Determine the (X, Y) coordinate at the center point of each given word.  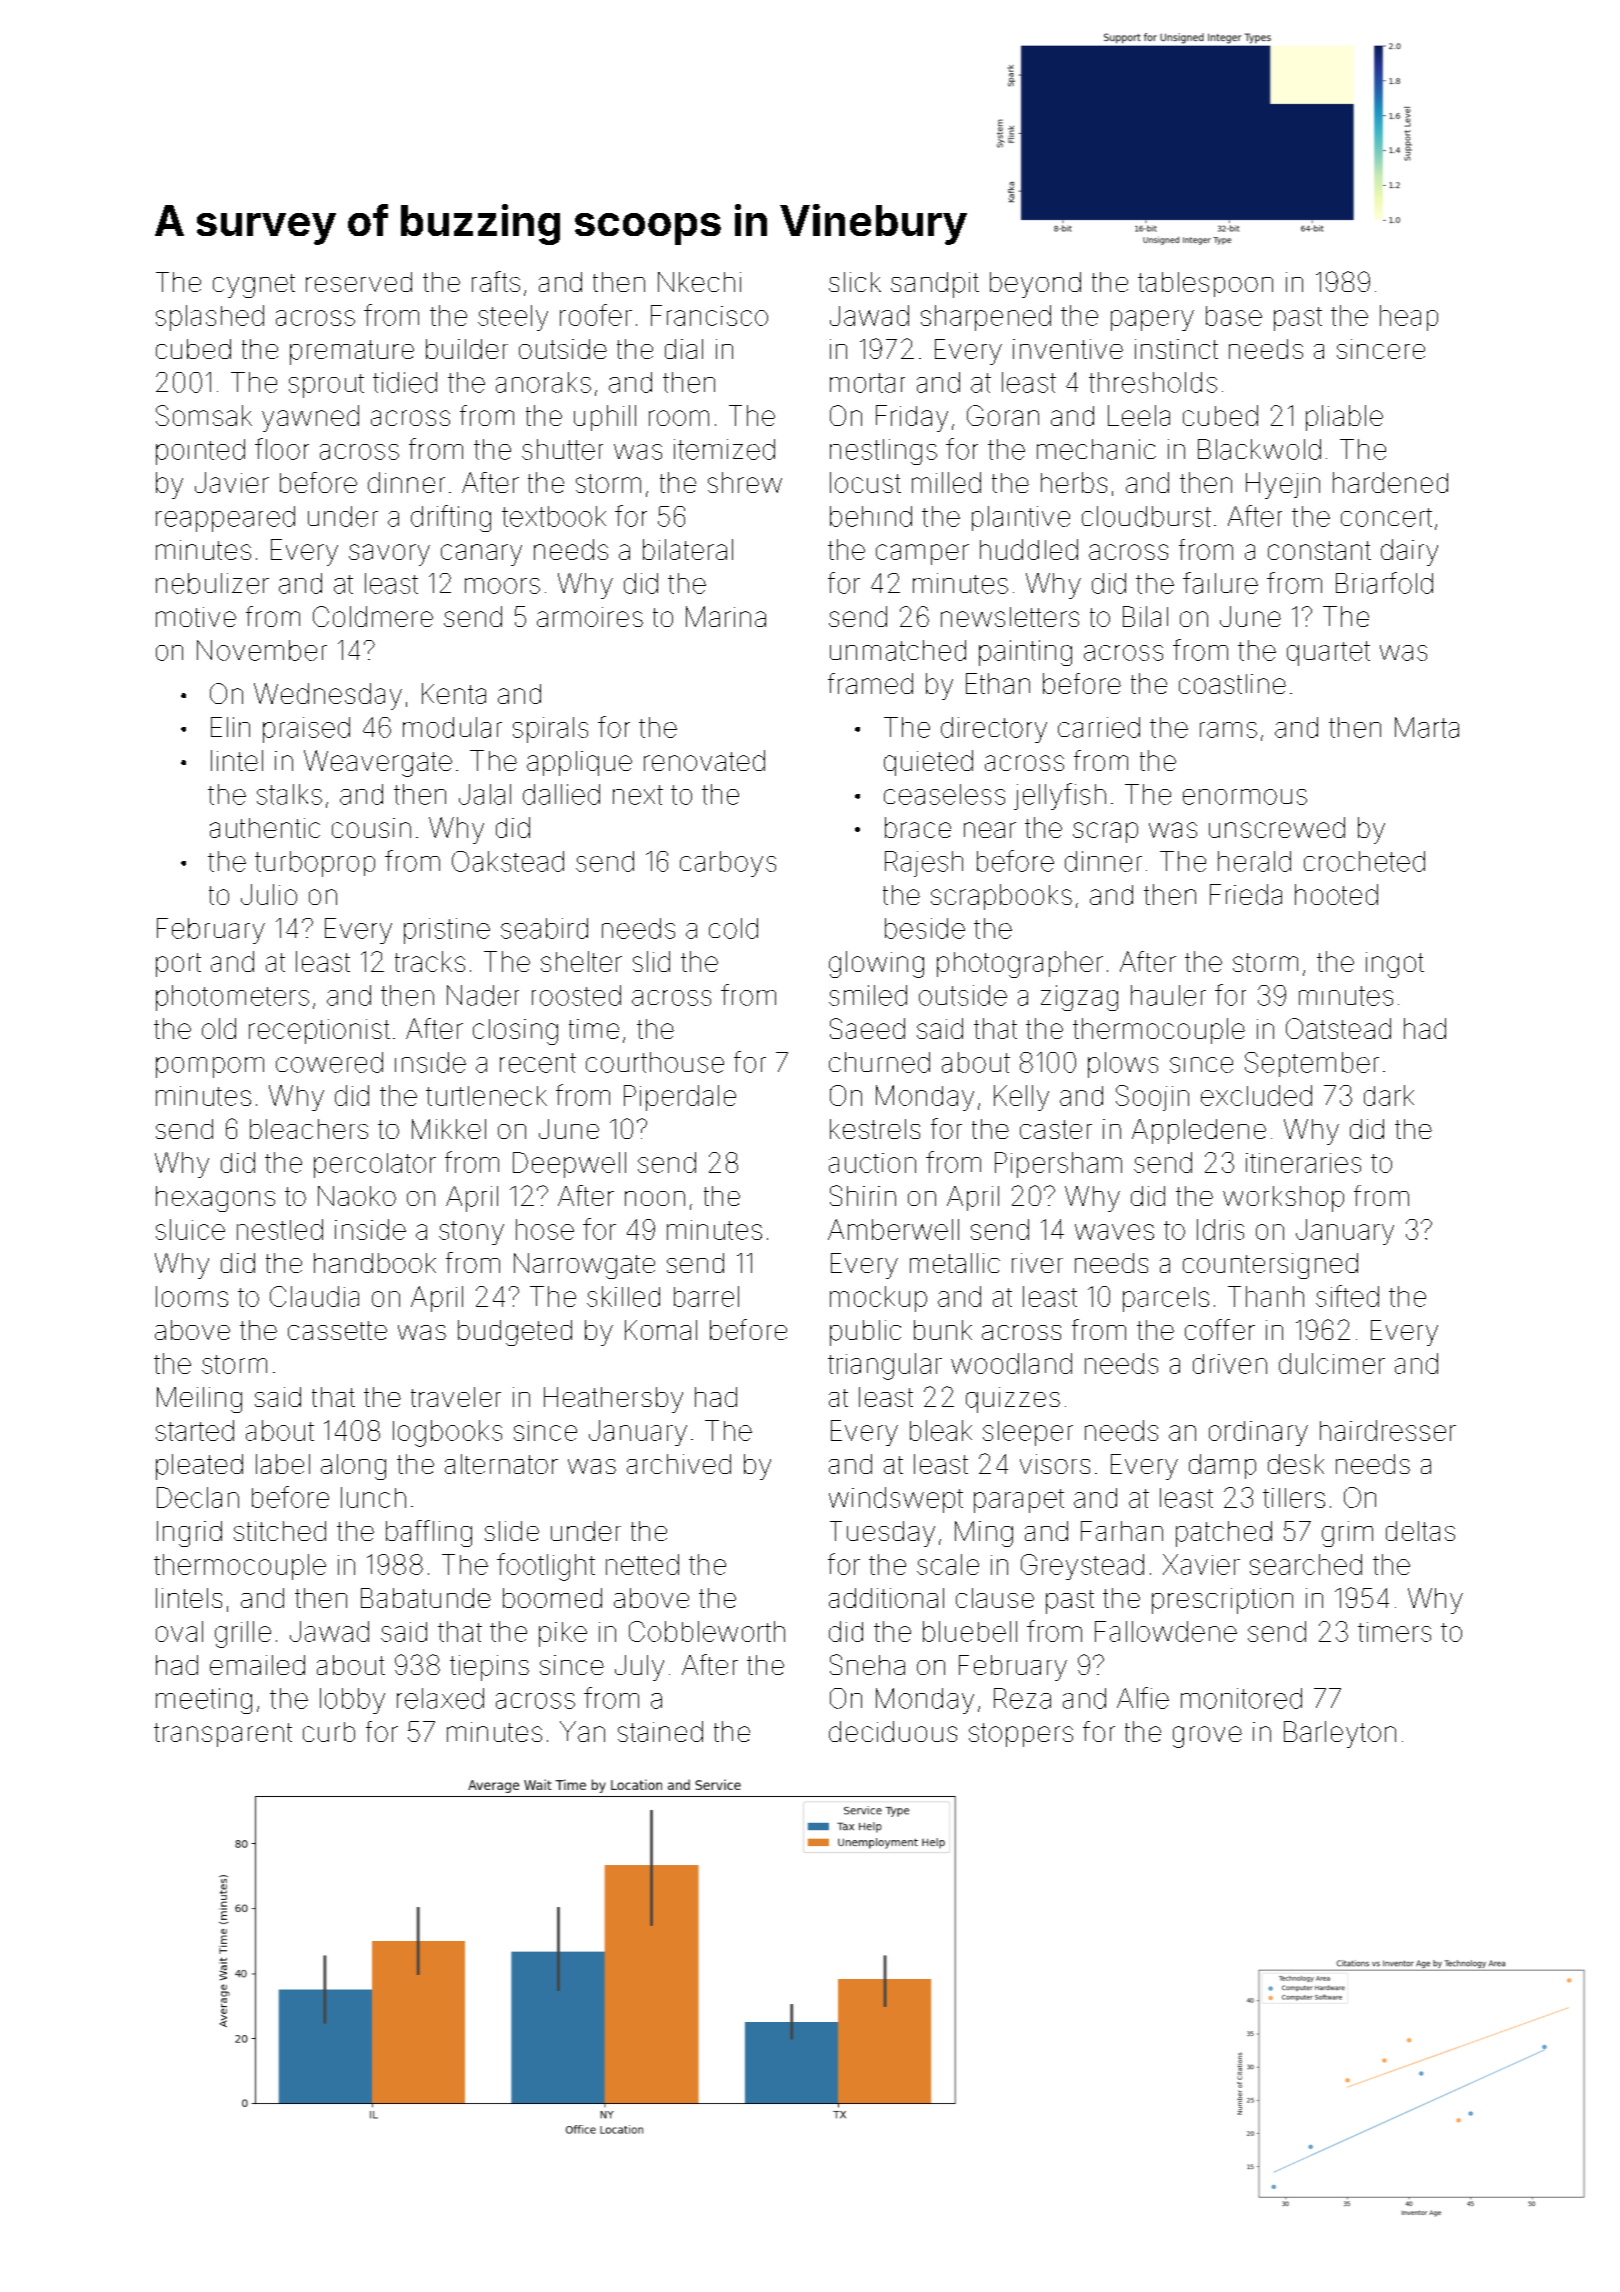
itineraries (1303, 1163)
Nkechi (699, 282)
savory (389, 555)
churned (879, 1062)
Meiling (199, 1400)
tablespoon (1205, 284)
